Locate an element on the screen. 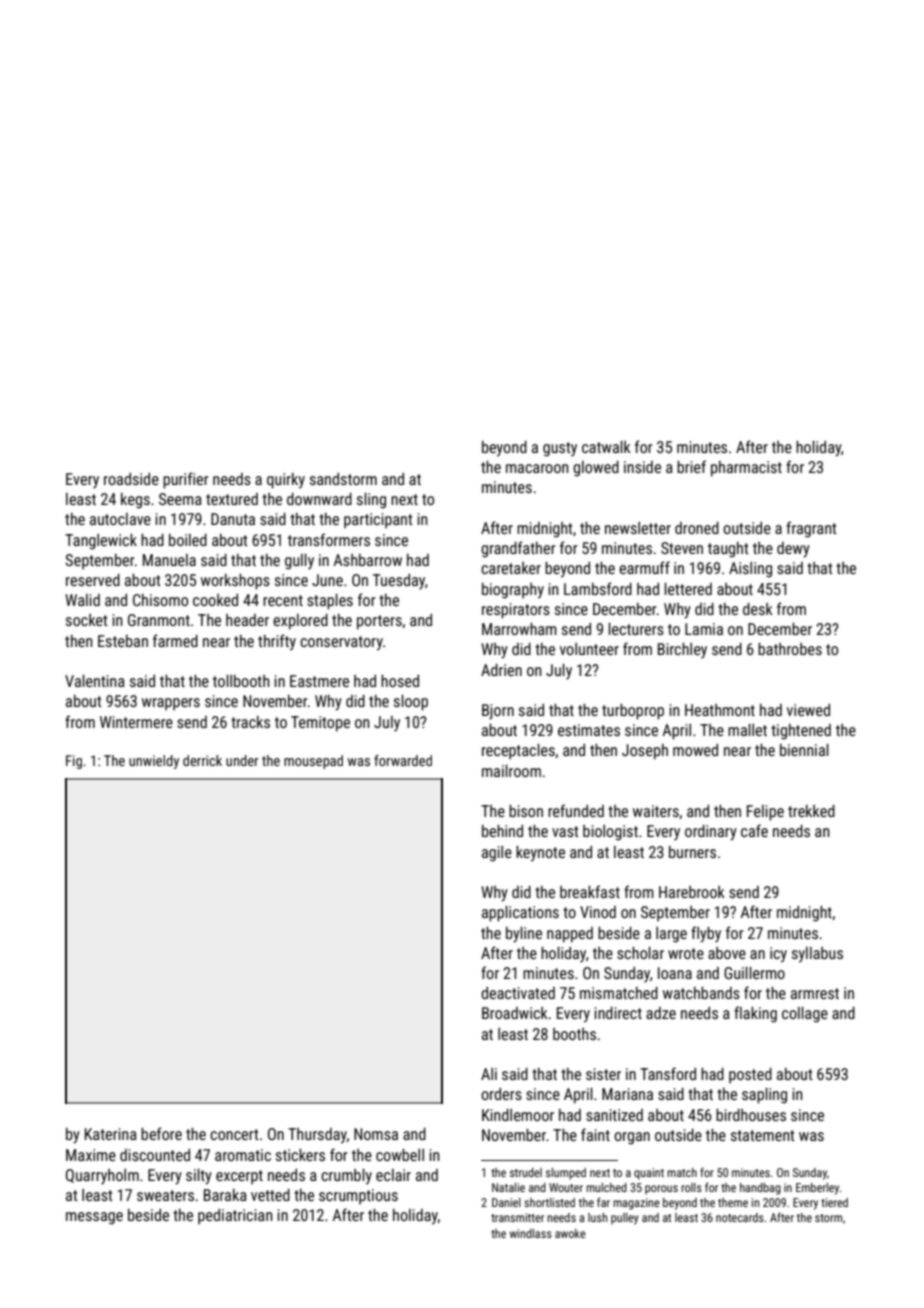 The width and height of the screenshot is (924, 1308). brief is located at coordinates (691, 466).
